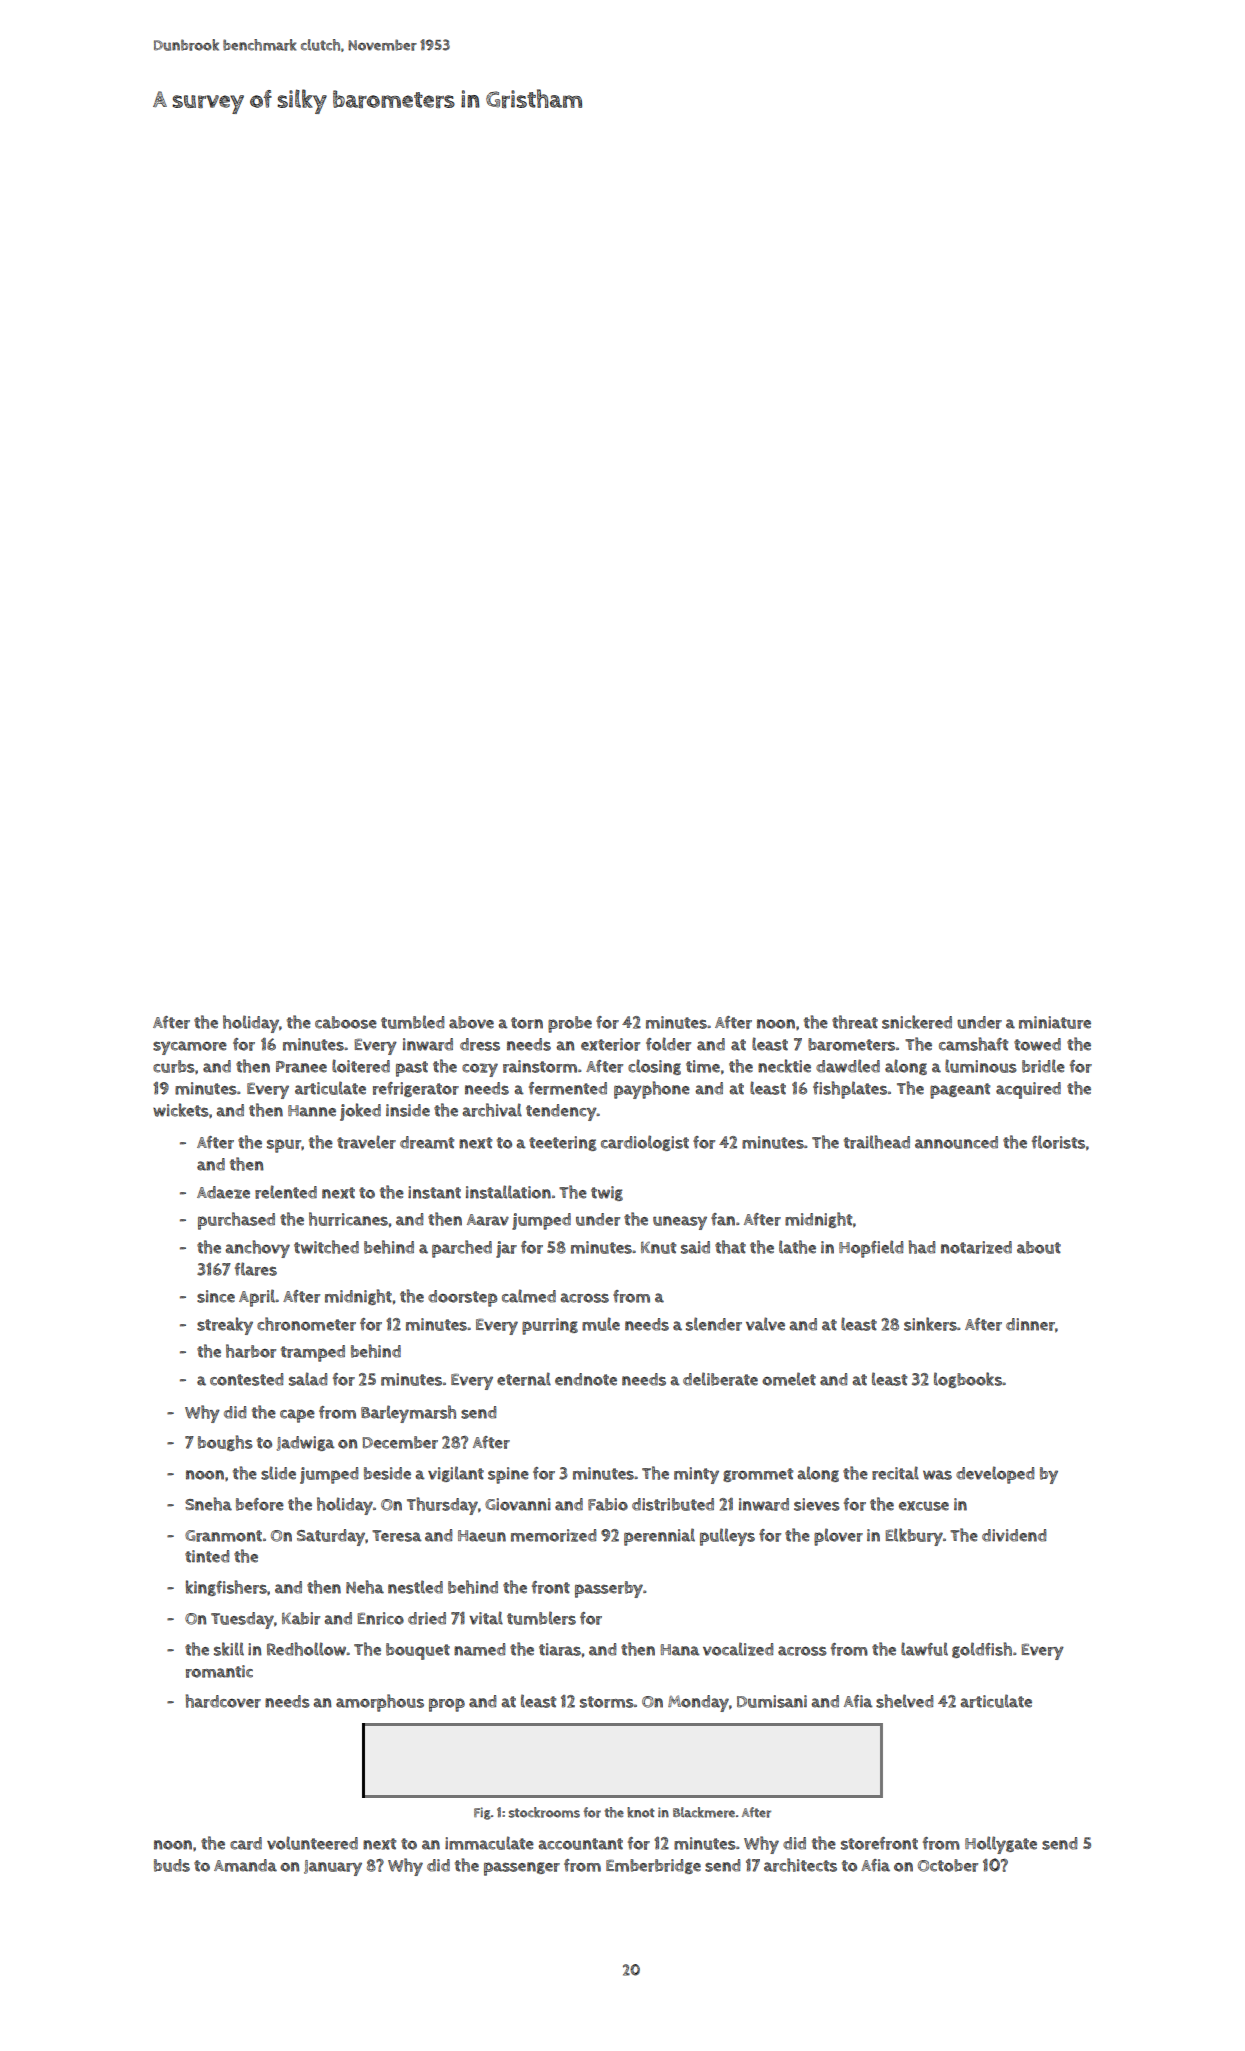 The width and height of the screenshot is (1245, 2051). I want to click on spur, so click(284, 1146).
